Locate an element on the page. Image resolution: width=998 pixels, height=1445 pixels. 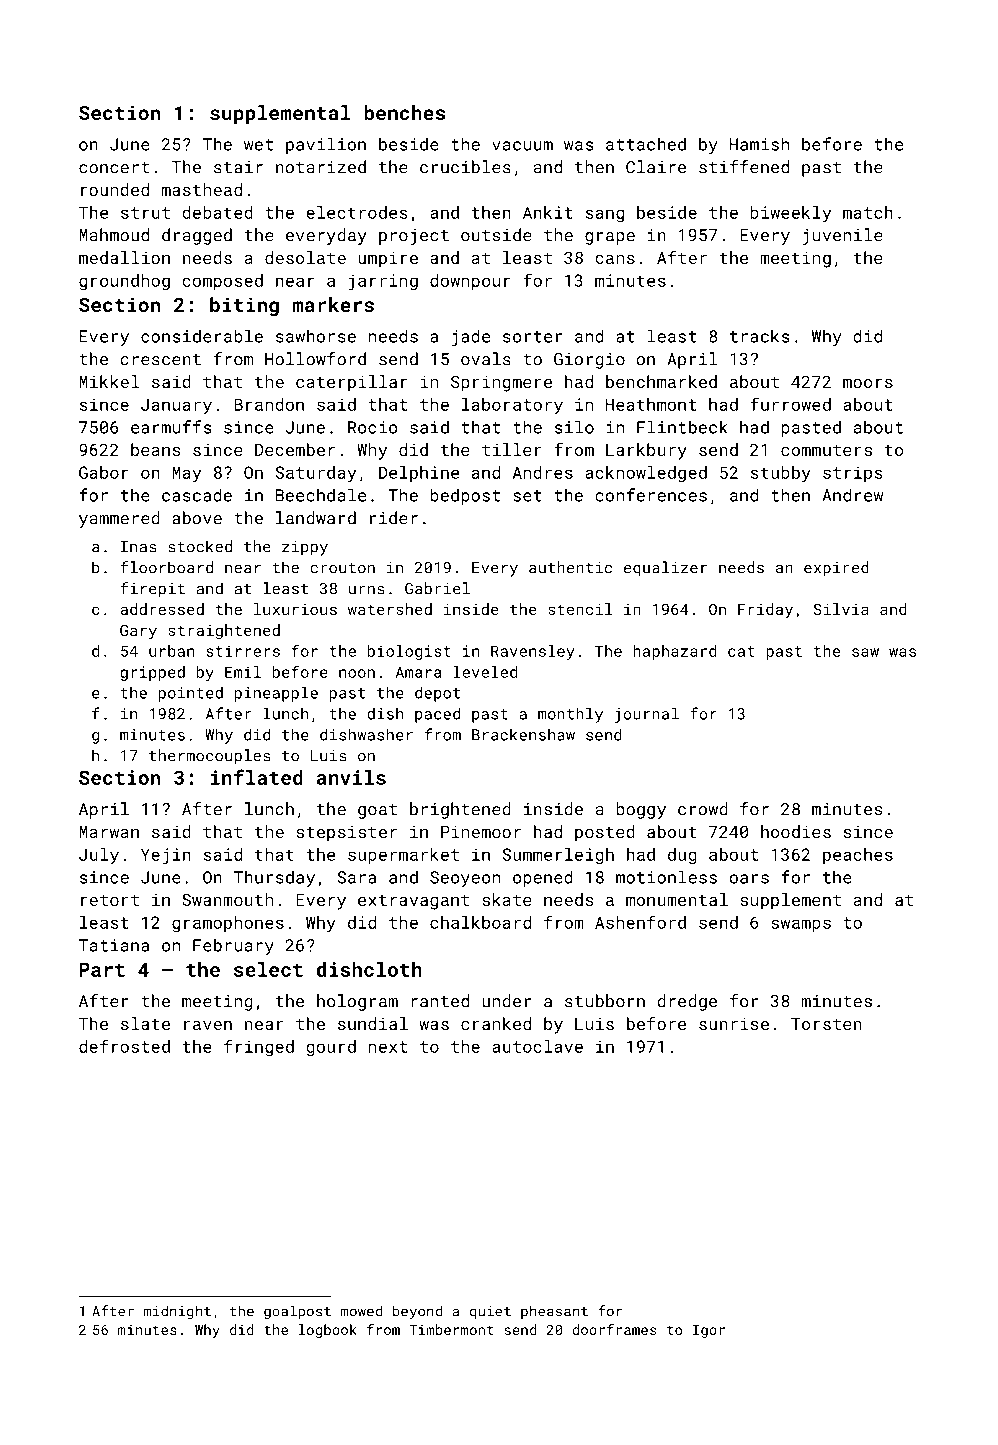
tracks is located at coordinates (759, 336).
